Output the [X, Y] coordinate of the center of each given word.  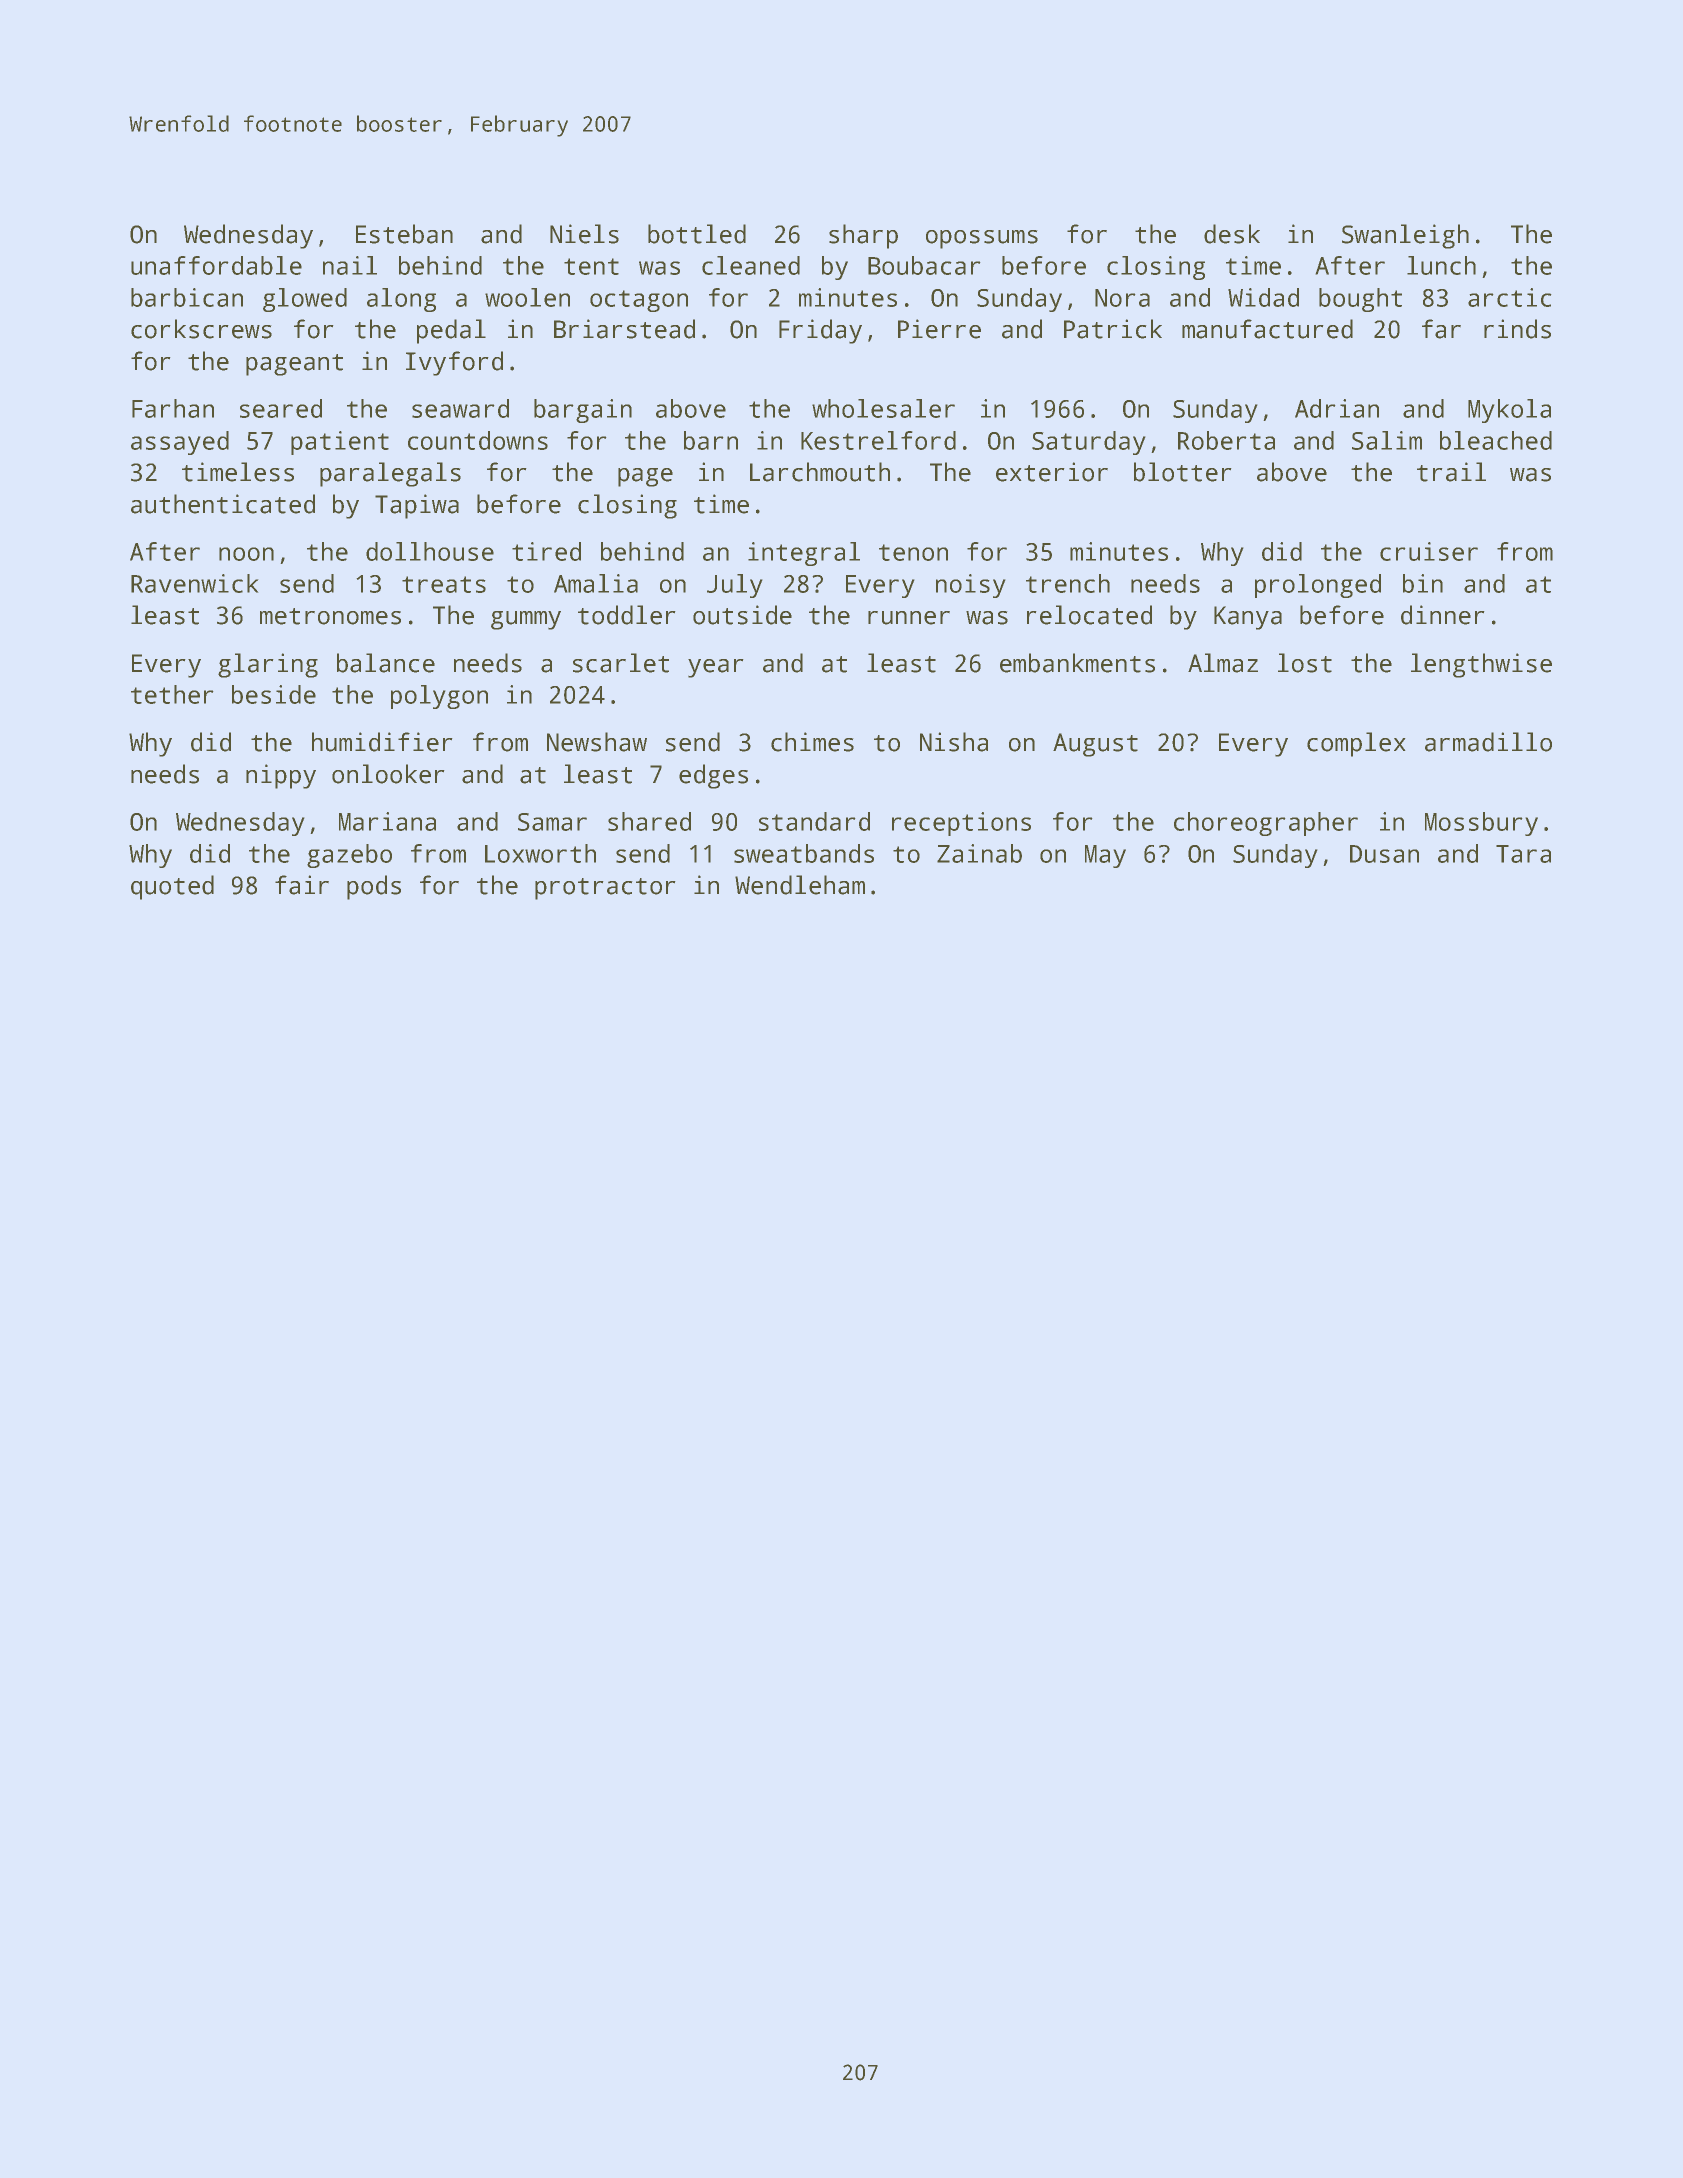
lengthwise [1481, 665]
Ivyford [454, 363]
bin [1423, 583]
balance [386, 663]
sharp [863, 236]
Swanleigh [1405, 236]
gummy [526, 620]
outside [742, 615]
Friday [820, 331]
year [716, 668]
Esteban [404, 234]
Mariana [387, 821]
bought [1360, 300]
